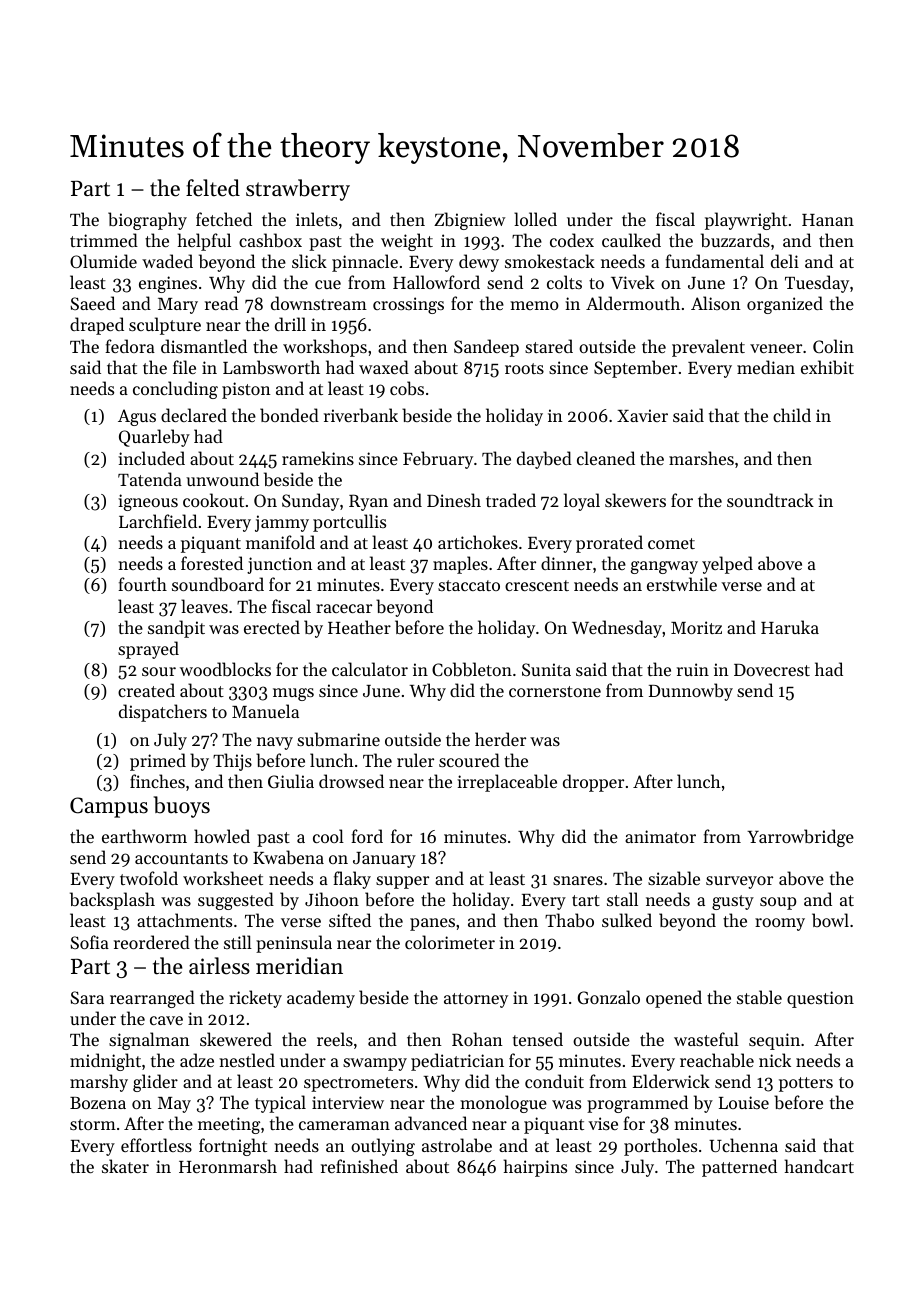 The width and height of the document is (924, 1314). I want to click on dispatchers, so click(163, 713).
